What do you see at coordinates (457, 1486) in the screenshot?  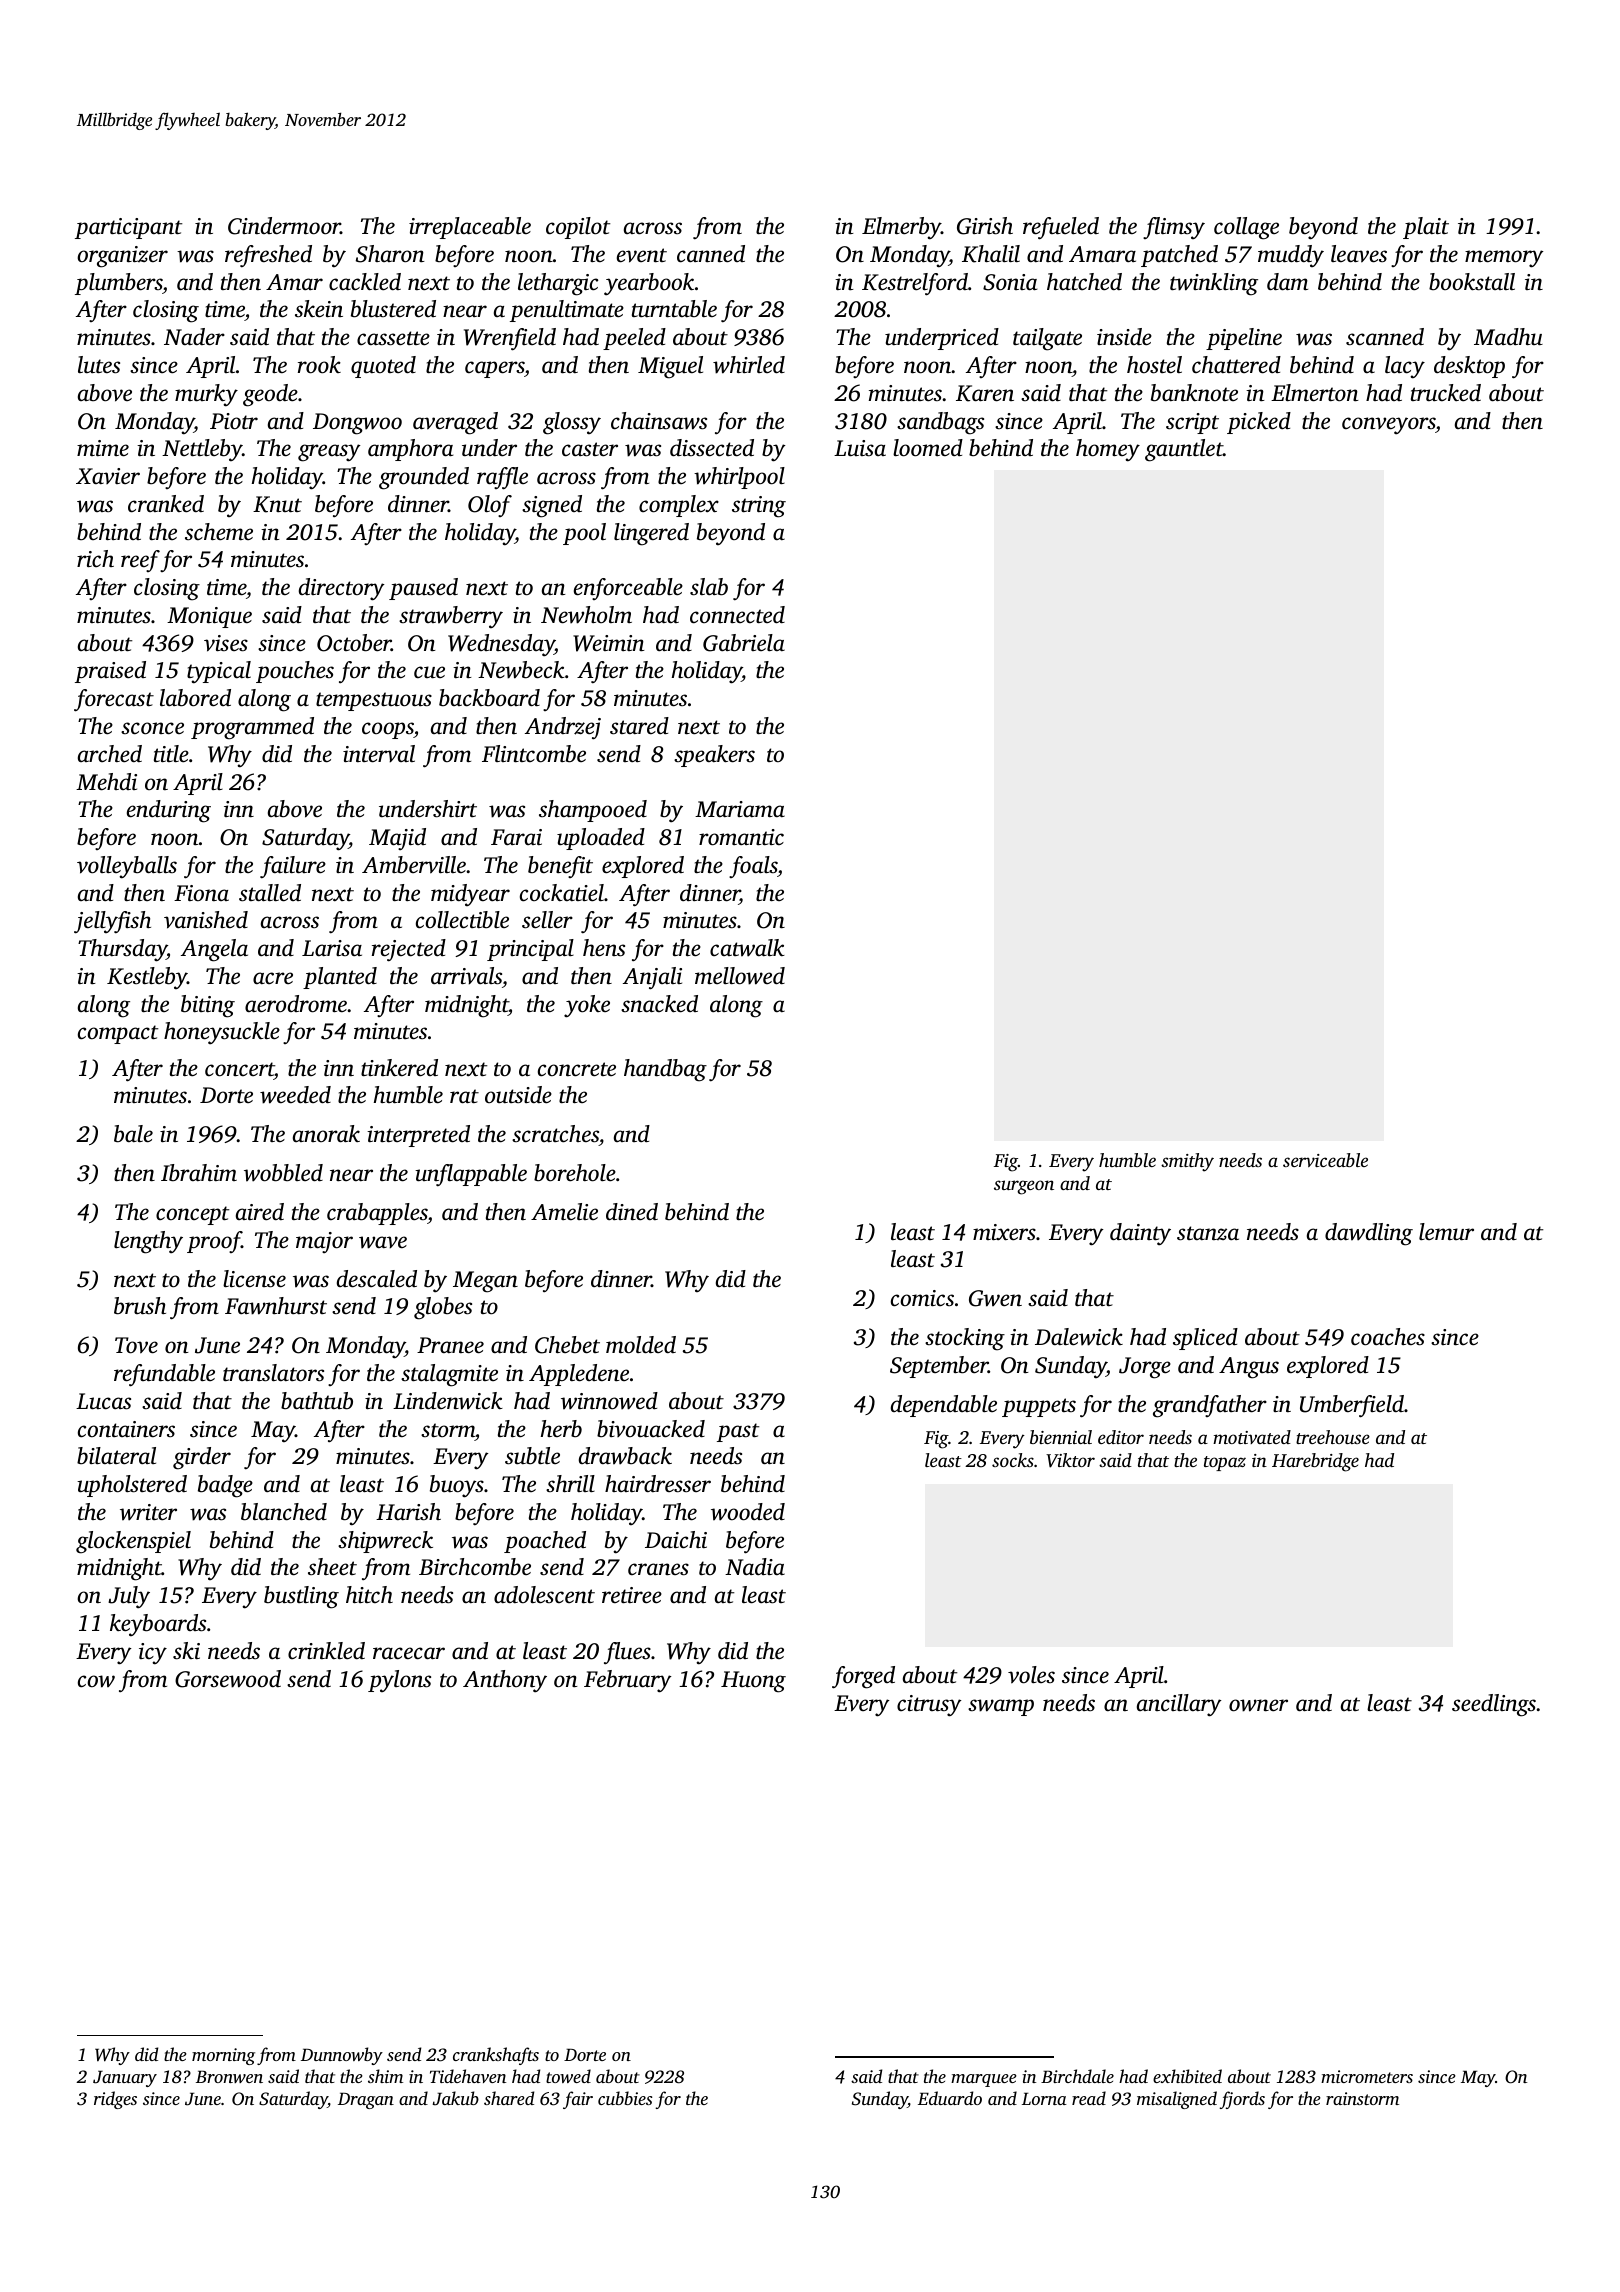 I see `buoys` at bounding box center [457, 1486].
